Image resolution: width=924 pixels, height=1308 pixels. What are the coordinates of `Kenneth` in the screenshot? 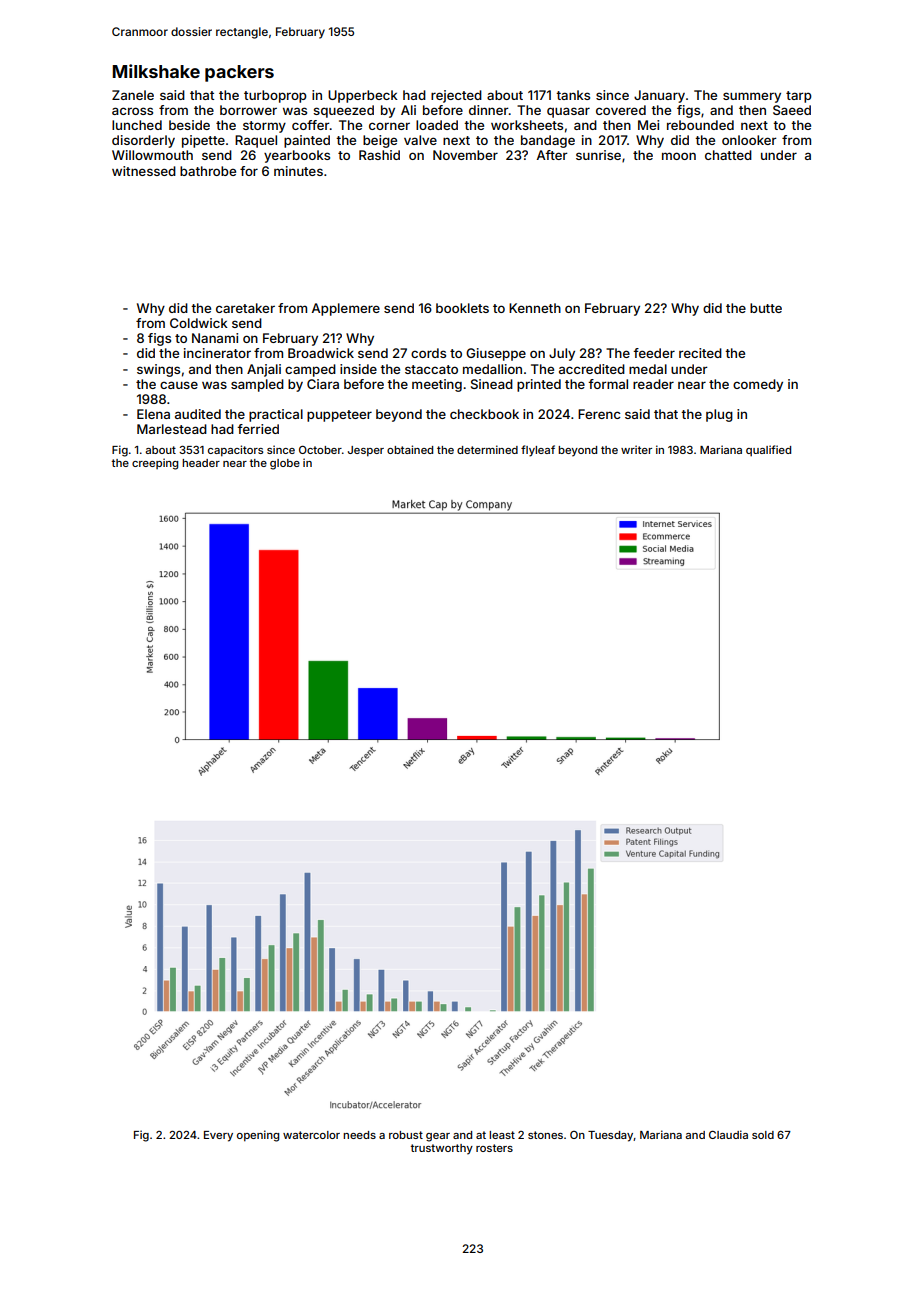 It's located at (535, 308).
